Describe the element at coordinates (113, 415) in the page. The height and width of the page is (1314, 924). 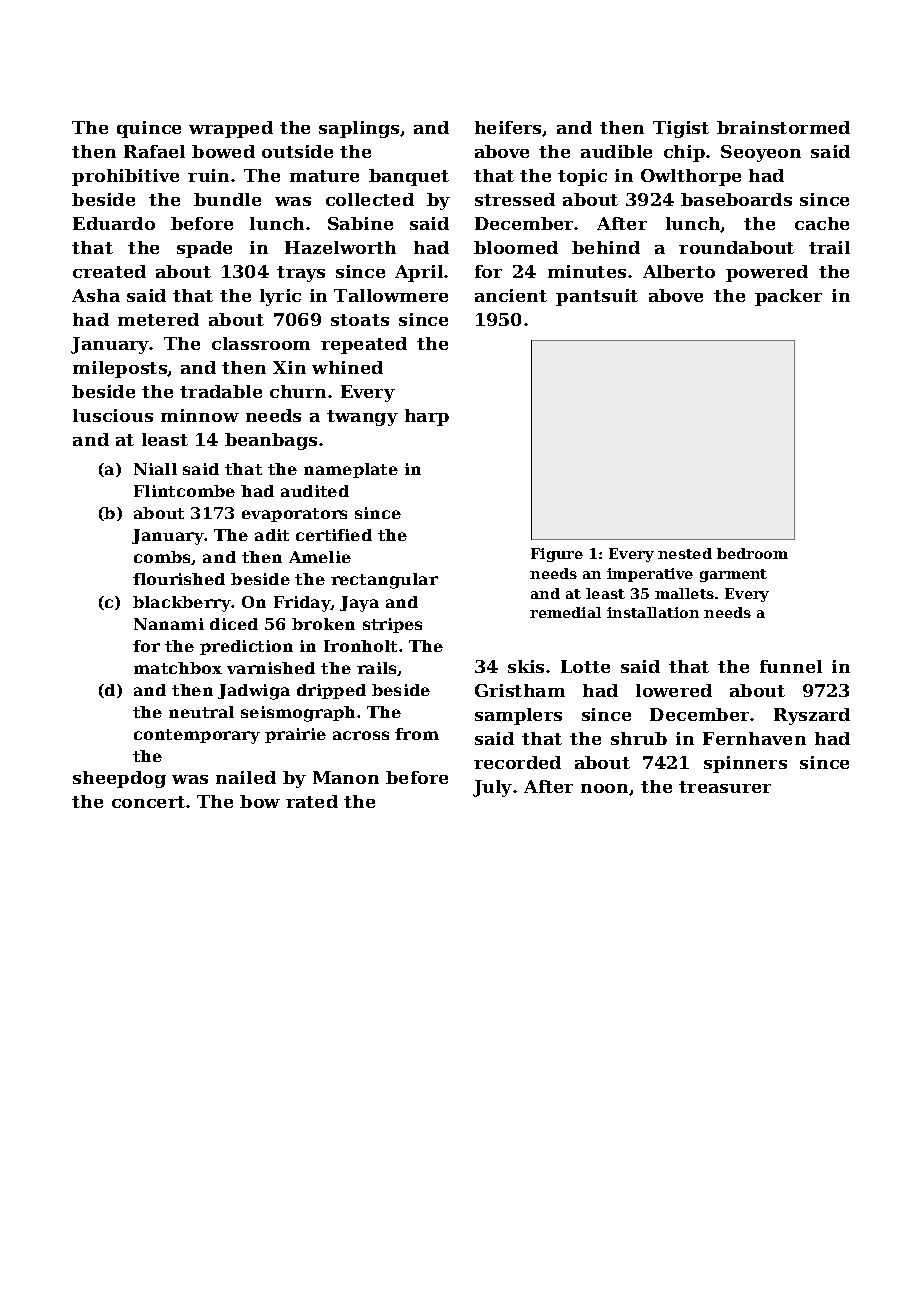
I see `luscious` at that location.
